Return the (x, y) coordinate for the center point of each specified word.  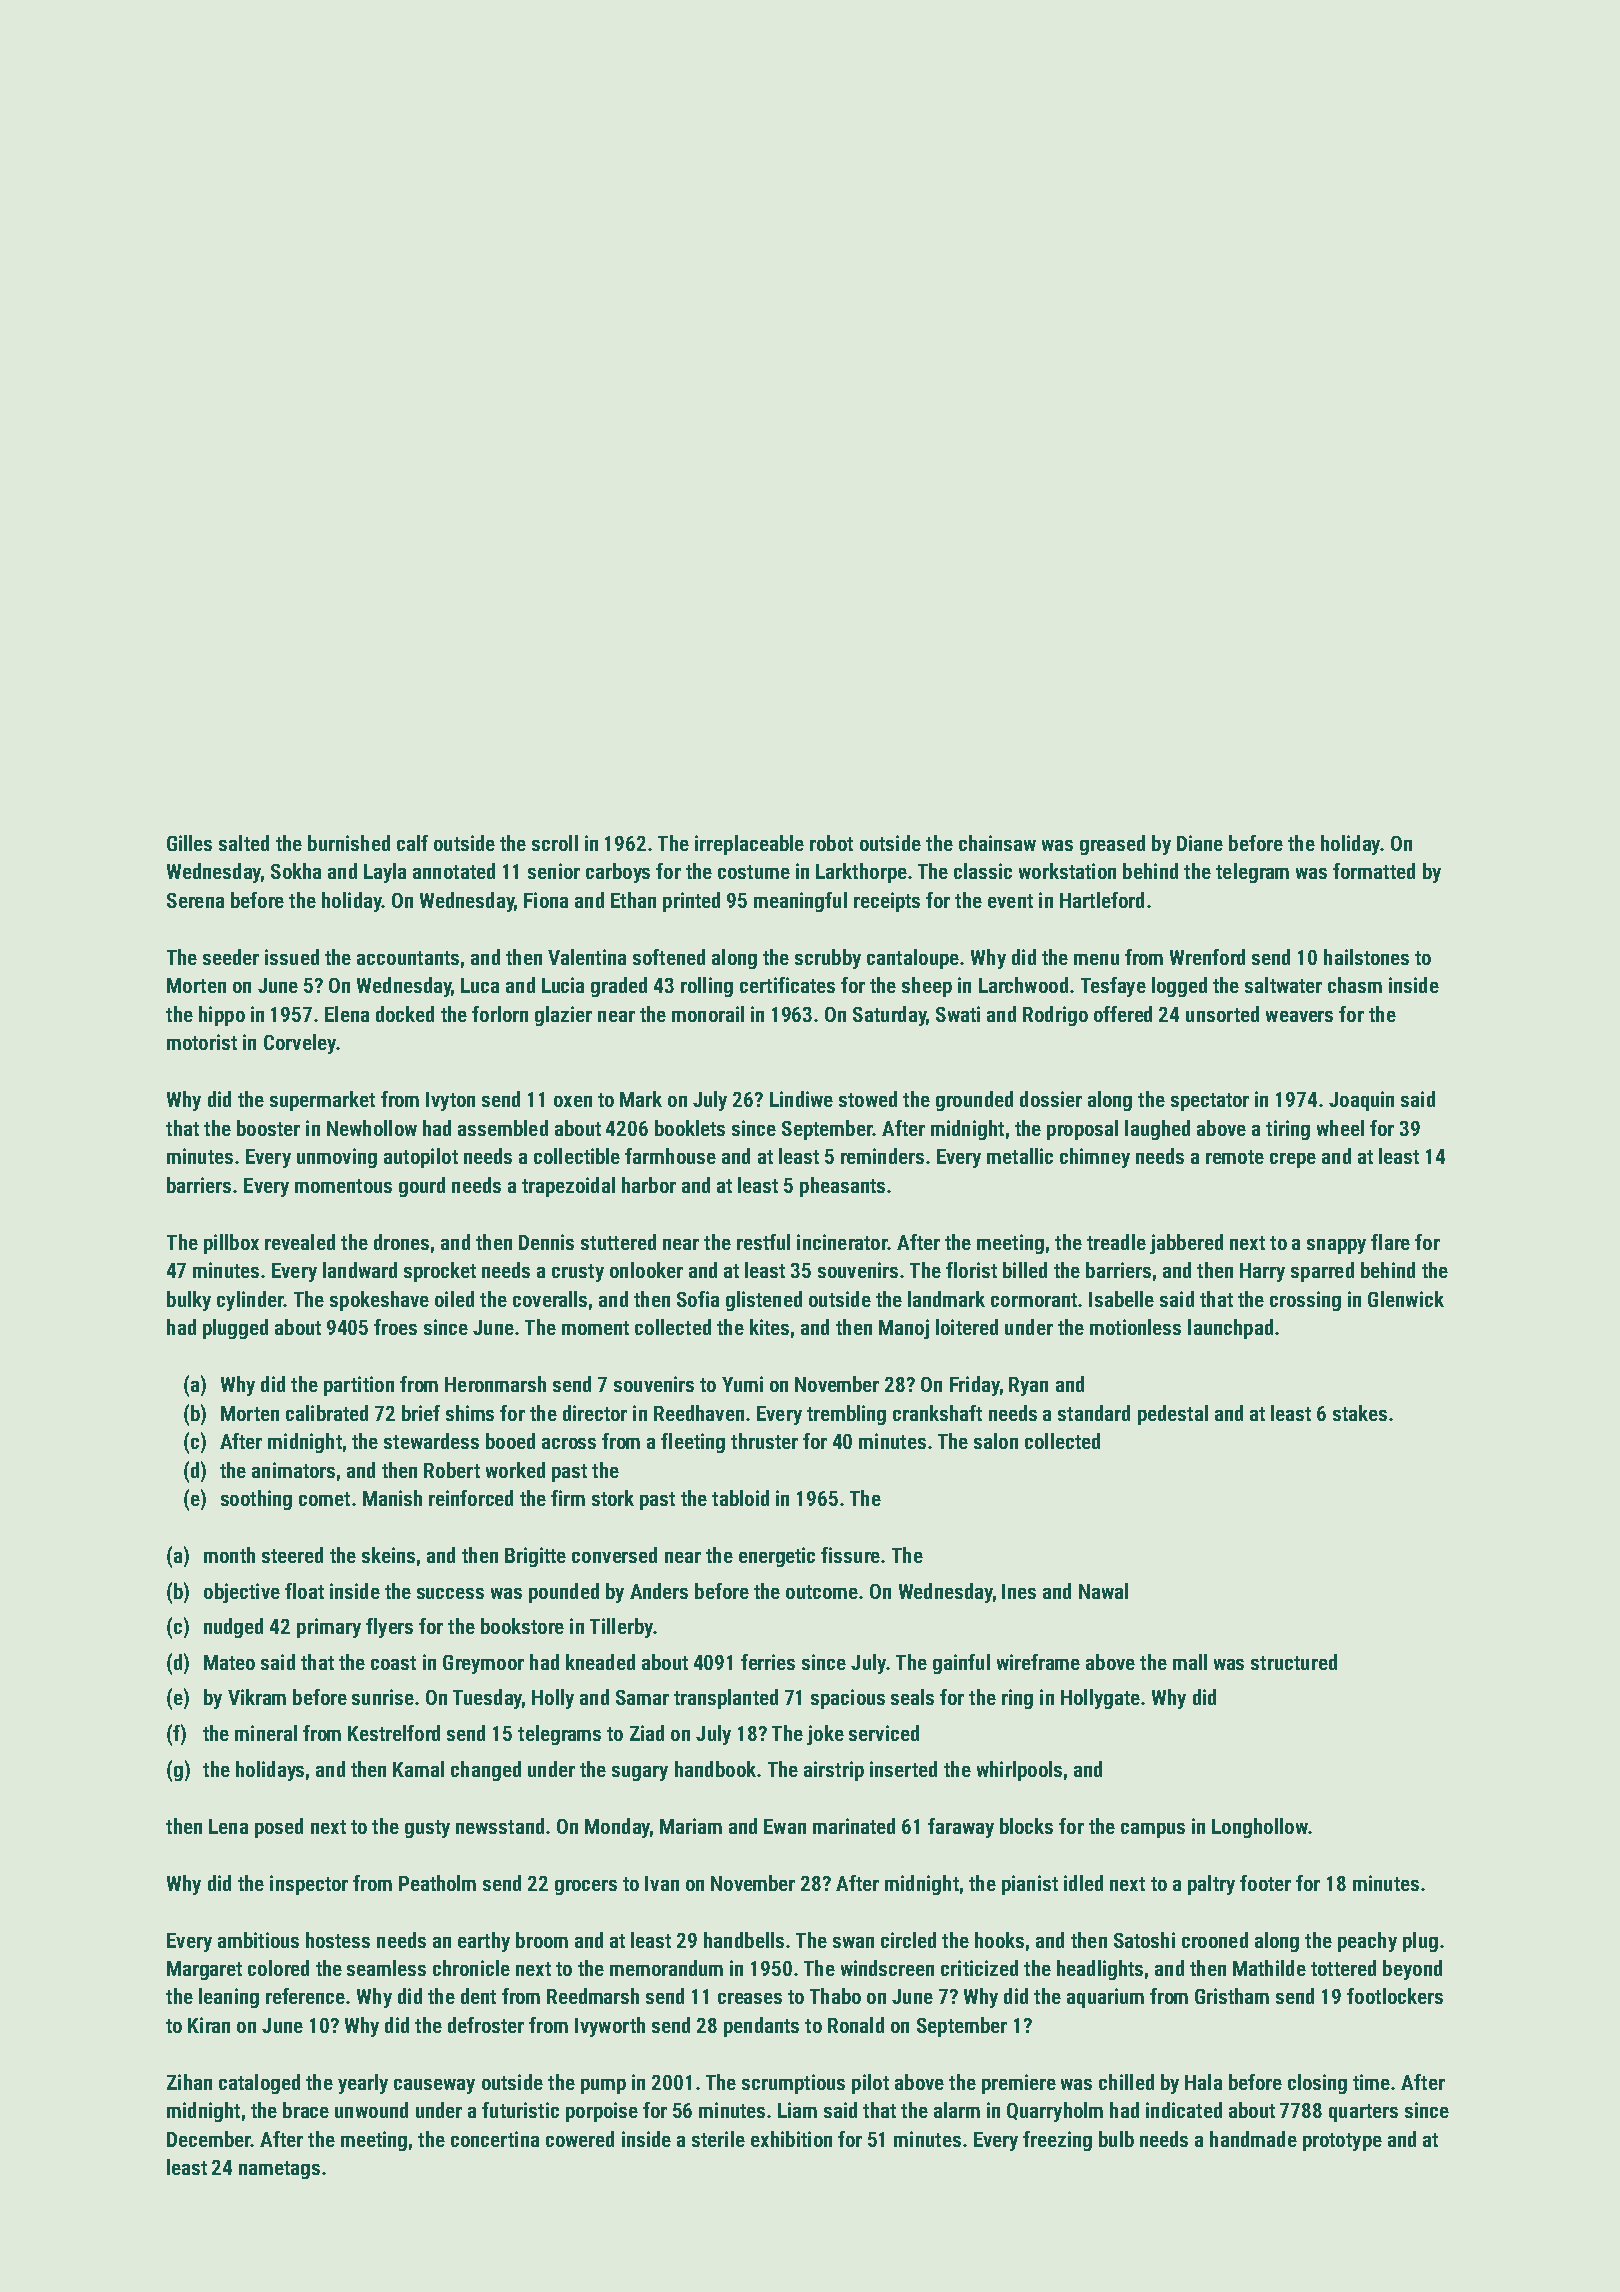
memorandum (666, 1968)
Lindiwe (801, 1099)
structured (1294, 1662)
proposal (1082, 1130)
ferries (768, 1662)
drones (401, 1242)
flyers (389, 1628)
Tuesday (487, 1699)
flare (1390, 1242)
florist (971, 1270)
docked (405, 1014)
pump (603, 2086)
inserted (903, 1769)
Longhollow (1260, 1828)
